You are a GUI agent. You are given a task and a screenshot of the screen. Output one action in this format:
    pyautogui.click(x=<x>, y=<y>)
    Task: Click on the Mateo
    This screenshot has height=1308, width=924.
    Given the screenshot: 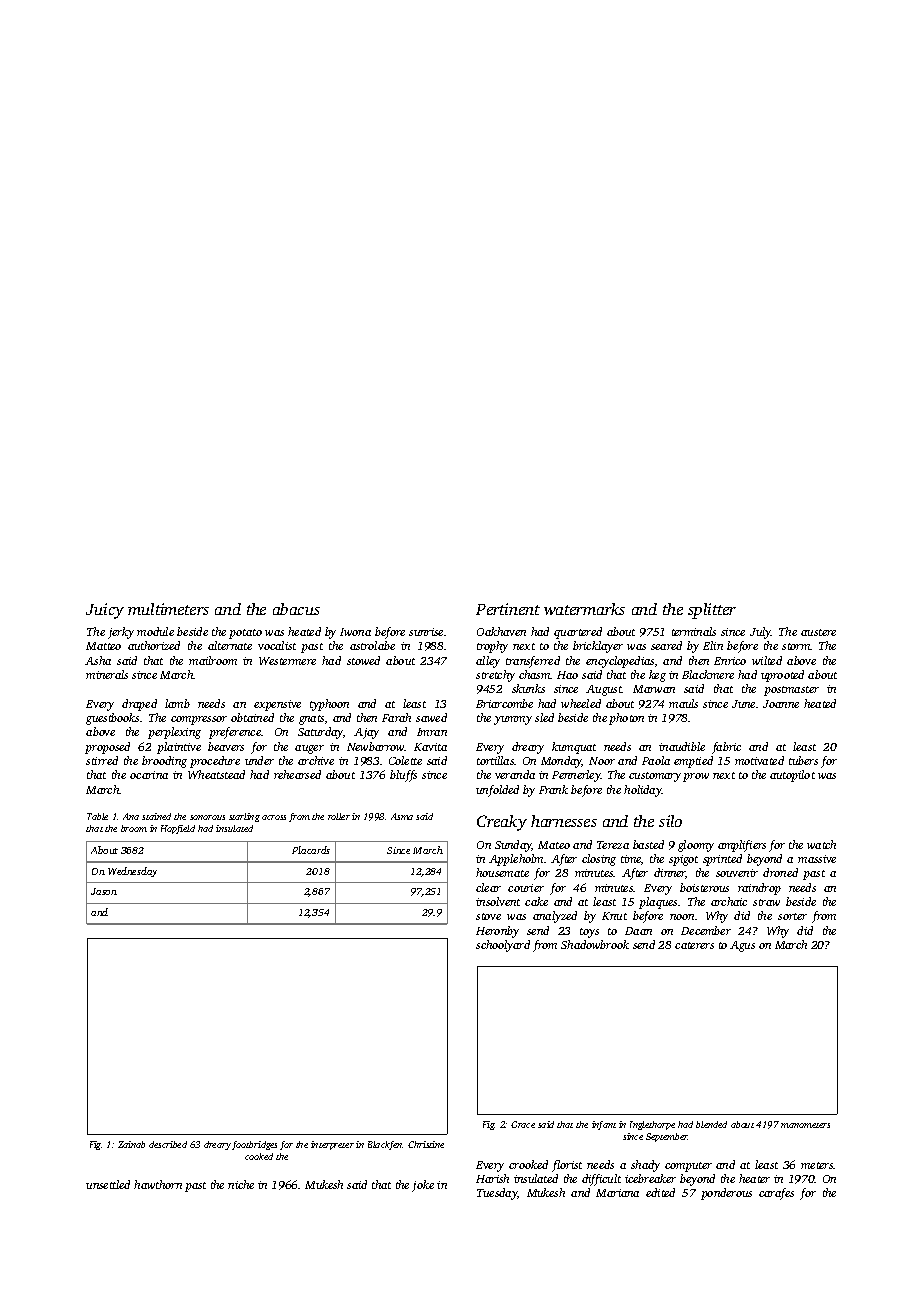 What is the action you would take?
    pyautogui.click(x=554, y=845)
